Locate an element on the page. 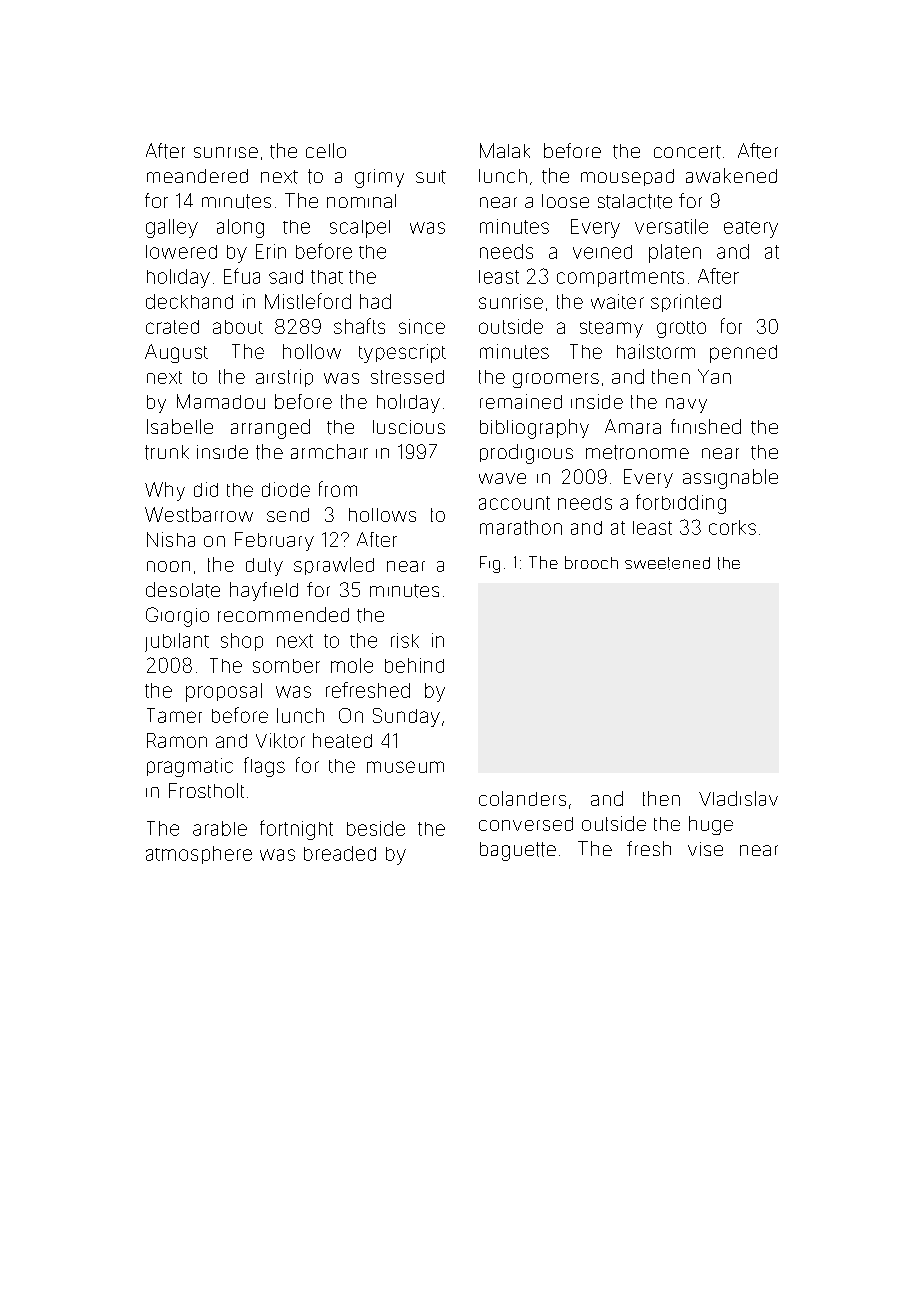 The width and height of the image is (924, 1314). somber is located at coordinates (286, 666).
